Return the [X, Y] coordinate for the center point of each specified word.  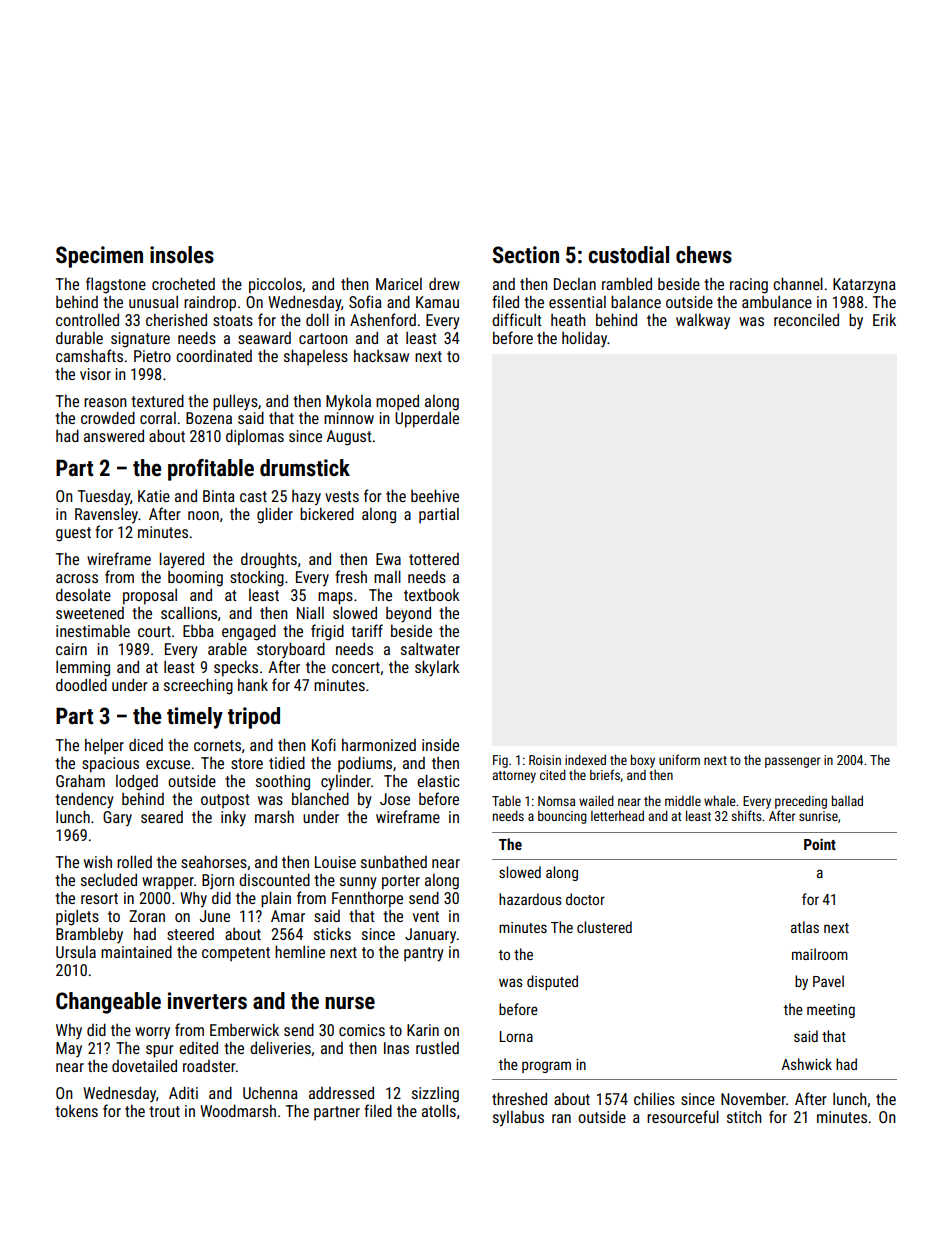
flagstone [116, 285]
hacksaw [381, 355]
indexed [585, 759]
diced [146, 745]
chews [704, 255]
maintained [136, 951]
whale [720, 800]
